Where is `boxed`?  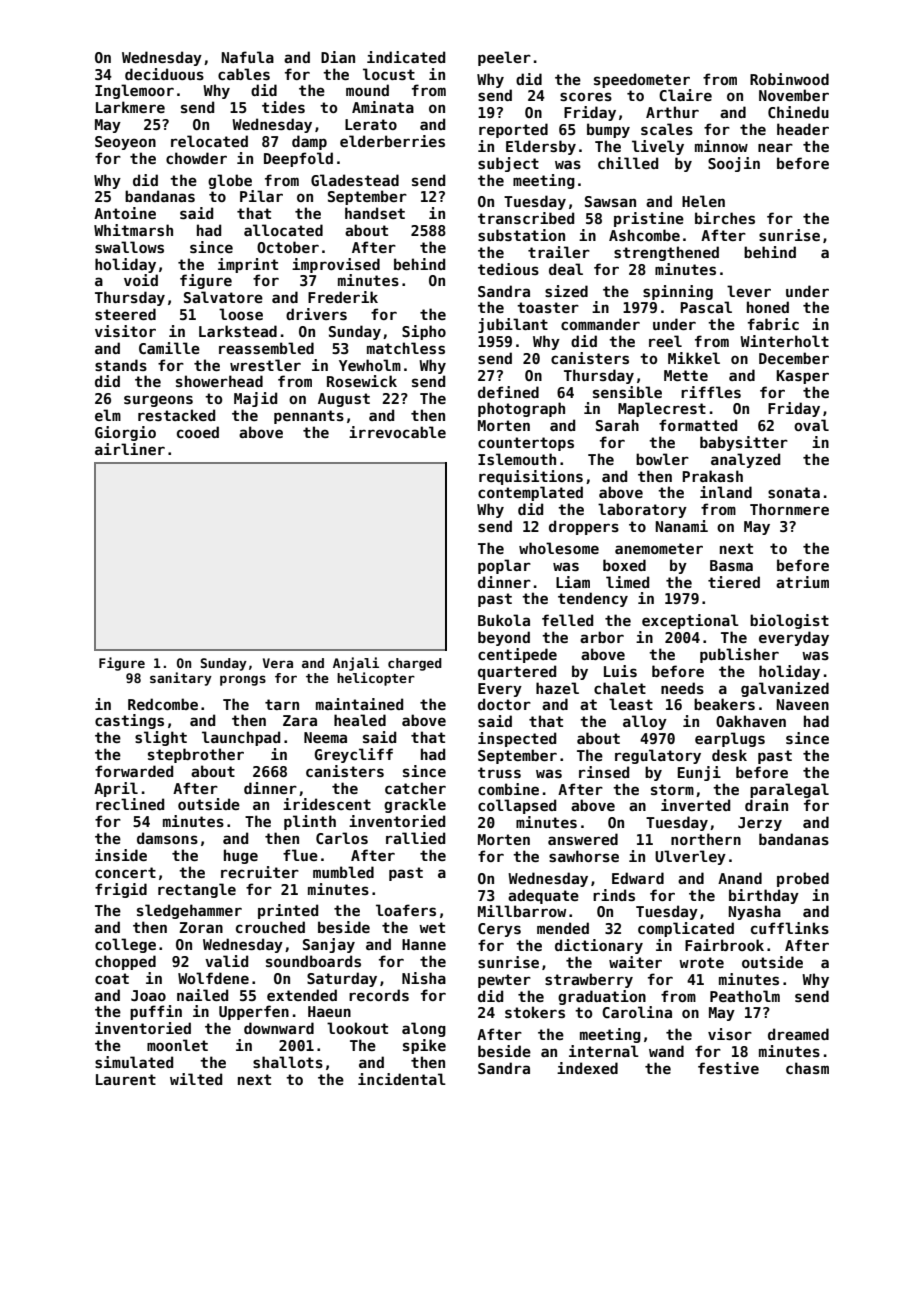 boxed is located at coordinates (624, 565).
